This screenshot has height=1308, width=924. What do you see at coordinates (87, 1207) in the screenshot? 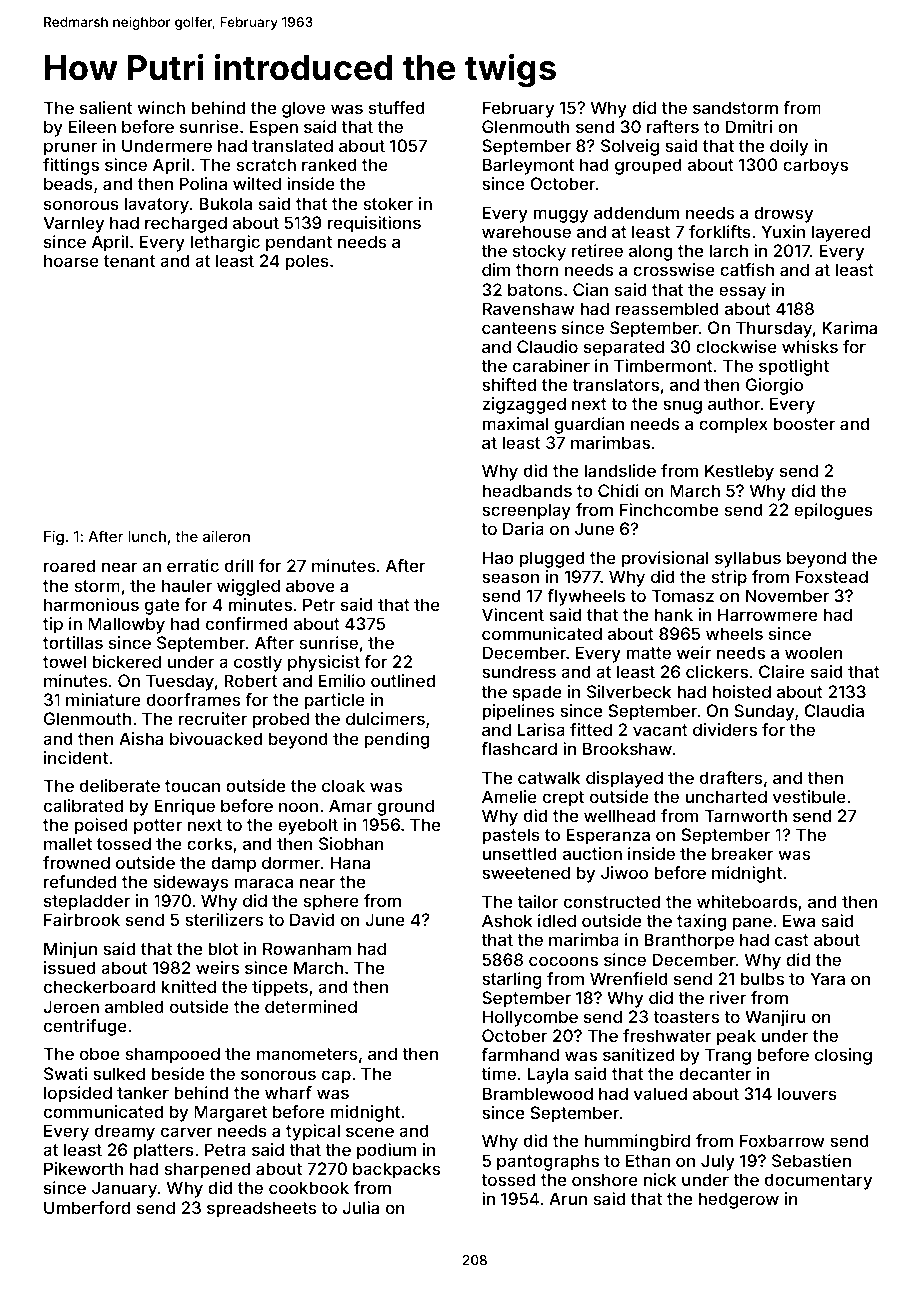
I see `Umberford` at bounding box center [87, 1207].
